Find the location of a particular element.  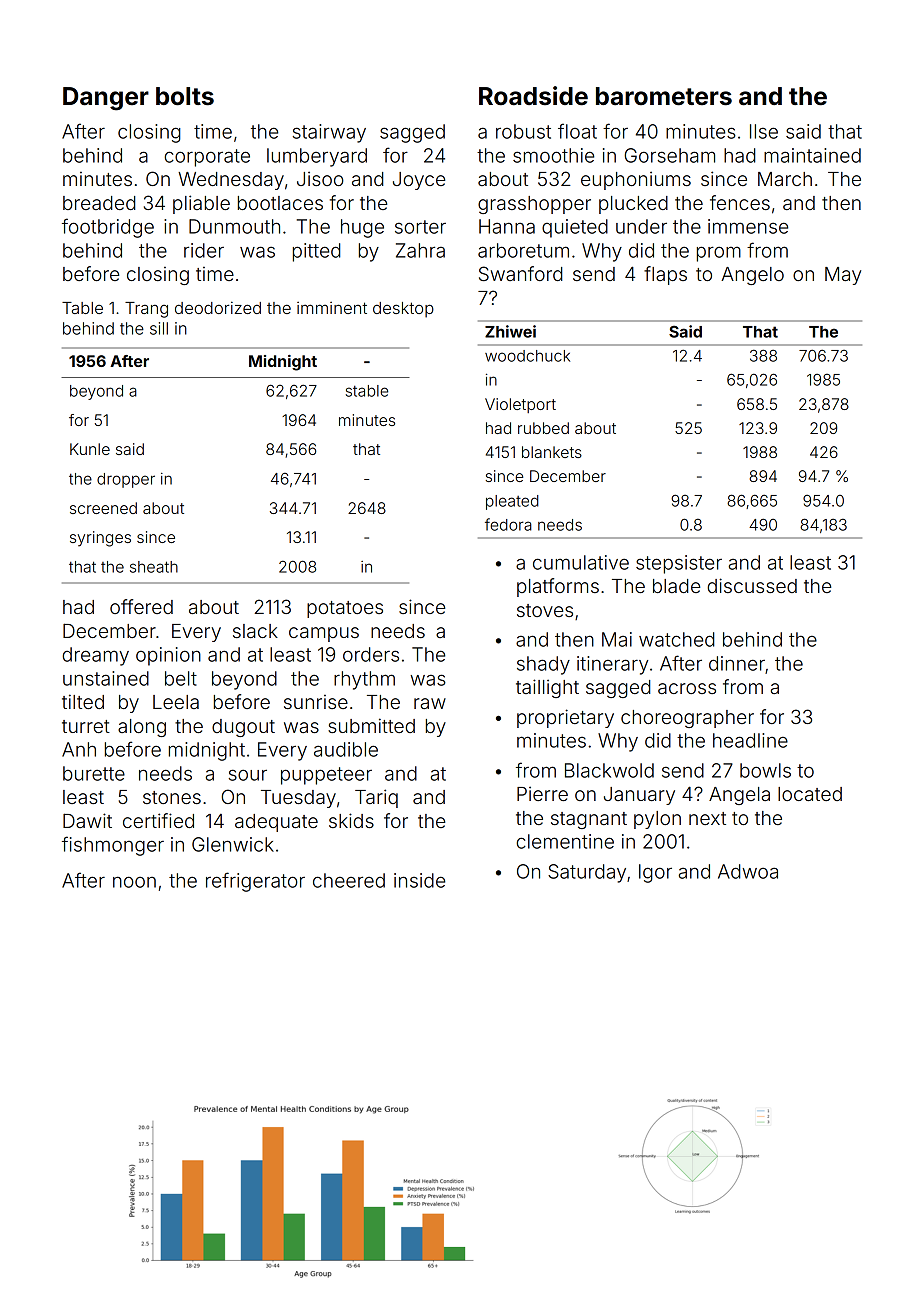

Kunle is located at coordinates (90, 449).
